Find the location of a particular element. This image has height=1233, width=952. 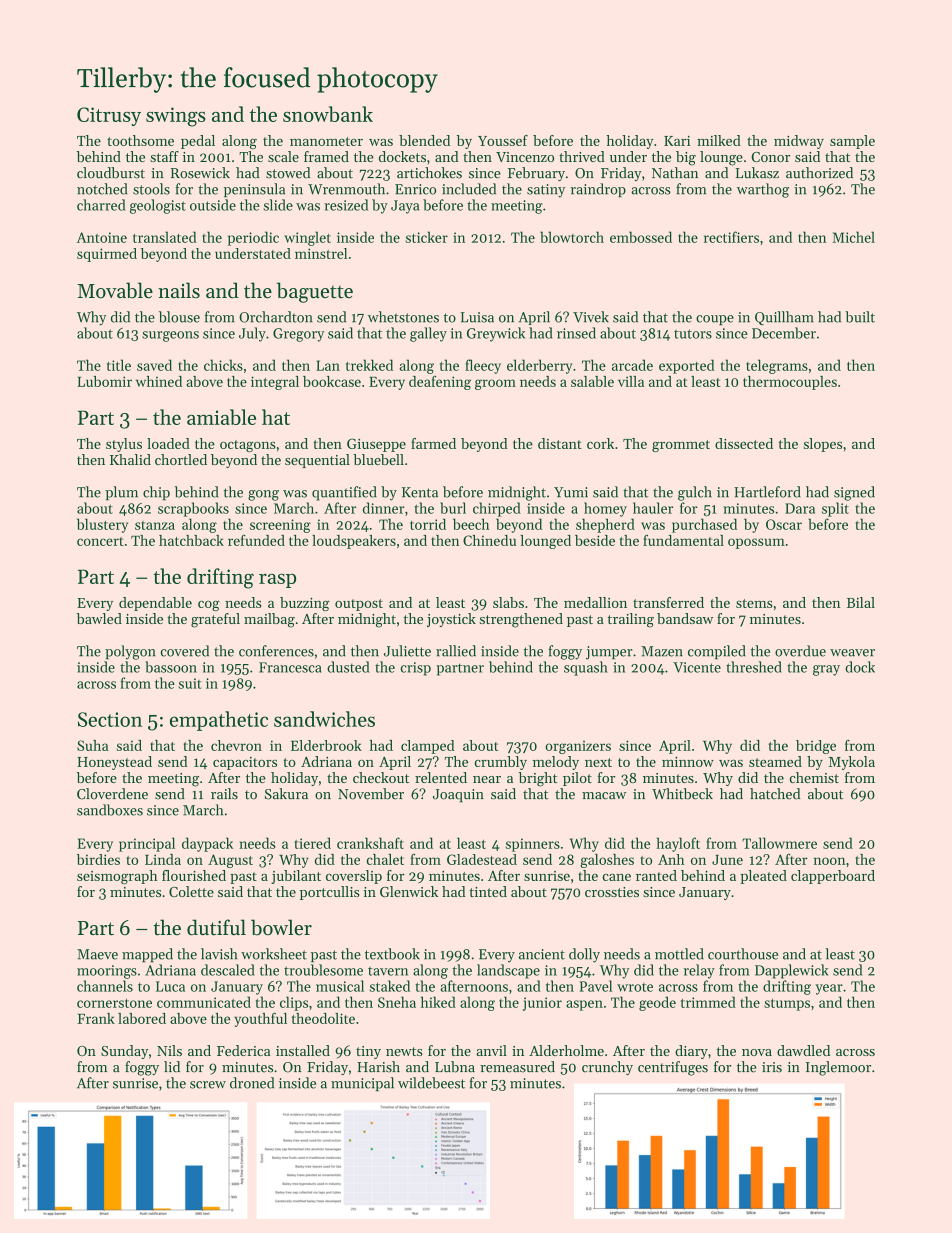

swings is located at coordinates (176, 117).
